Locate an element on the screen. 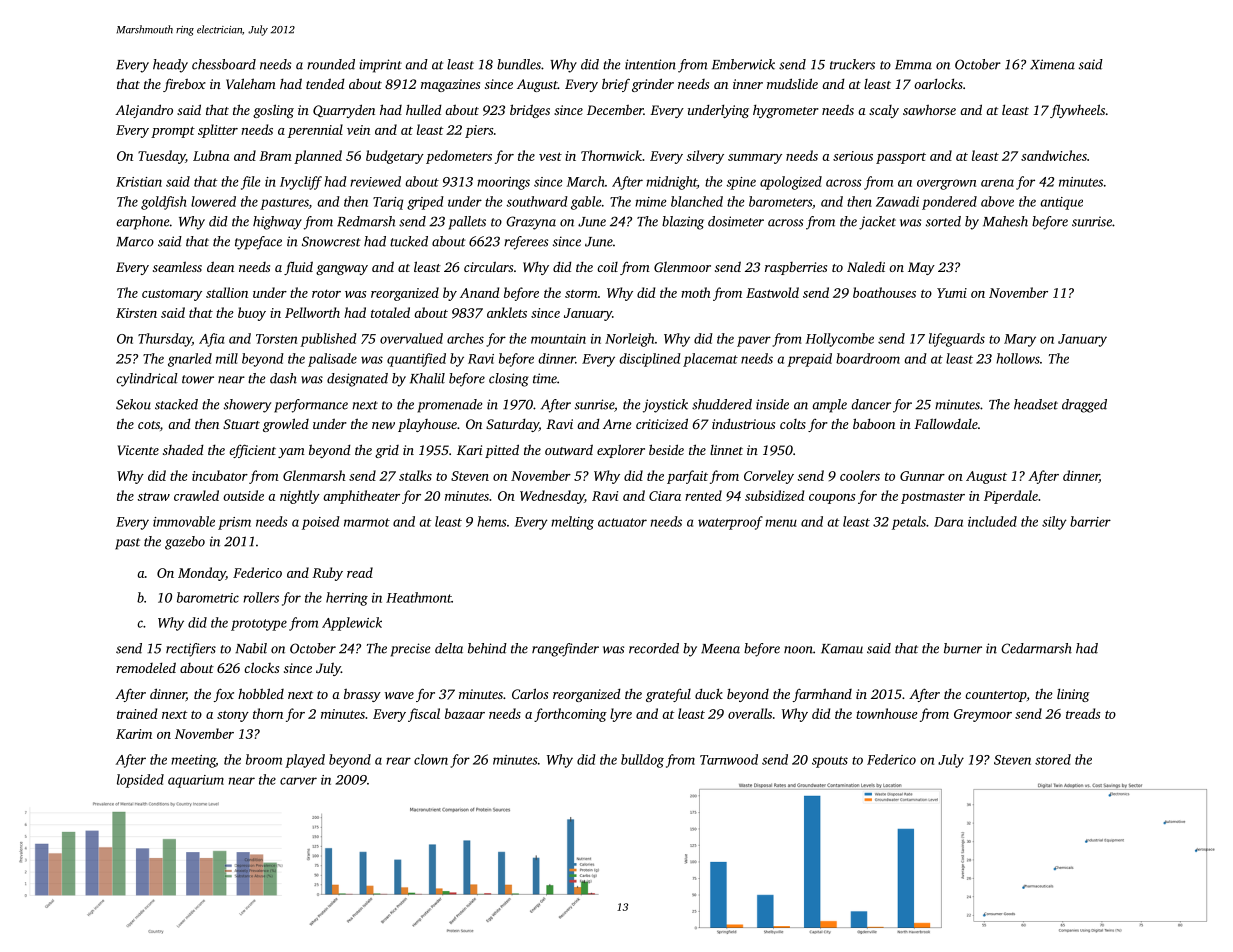  lifeguards is located at coordinates (957, 340).
